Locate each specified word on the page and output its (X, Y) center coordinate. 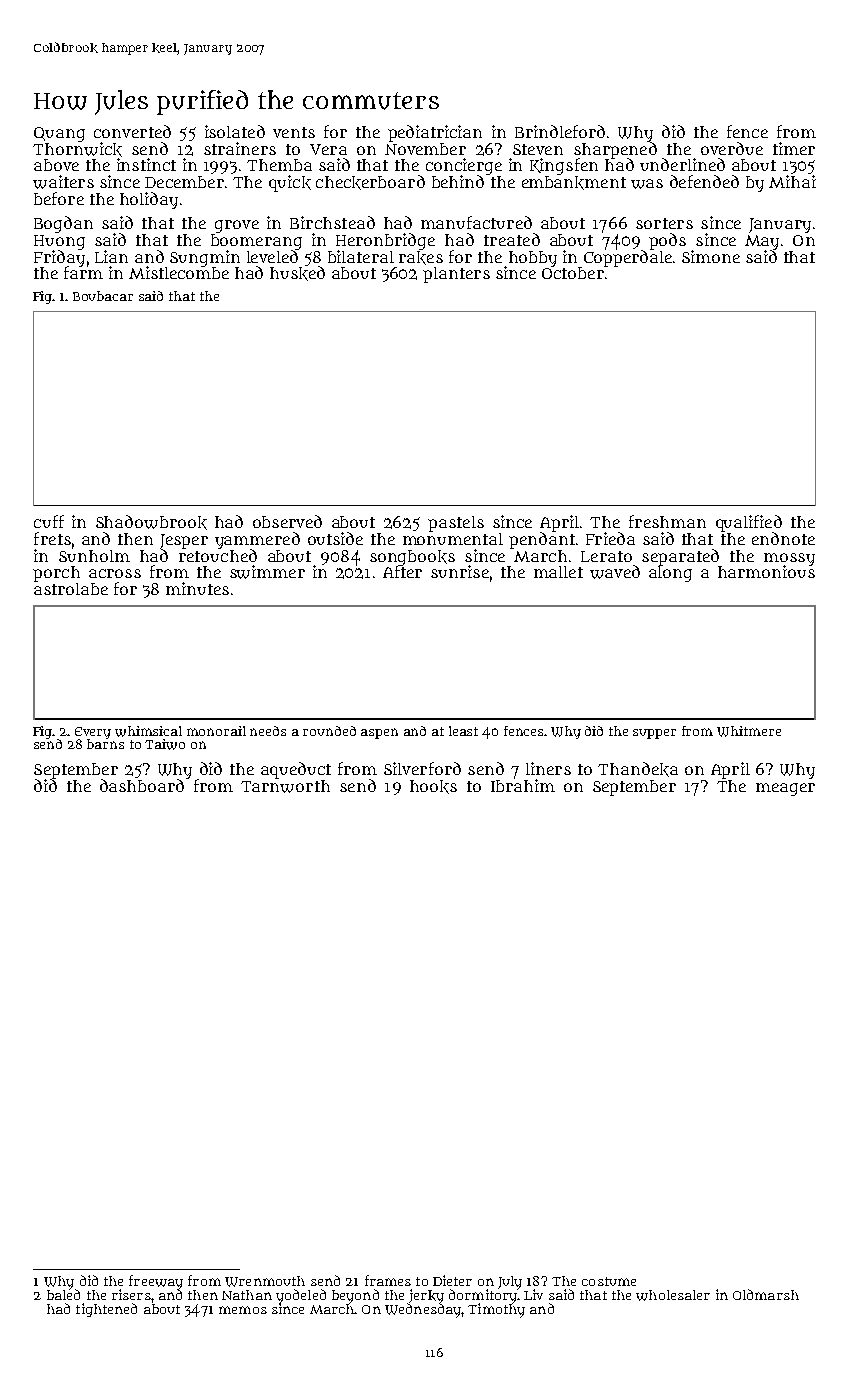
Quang (59, 134)
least (463, 731)
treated (512, 239)
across (115, 573)
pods (667, 241)
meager (785, 789)
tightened (106, 1310)
